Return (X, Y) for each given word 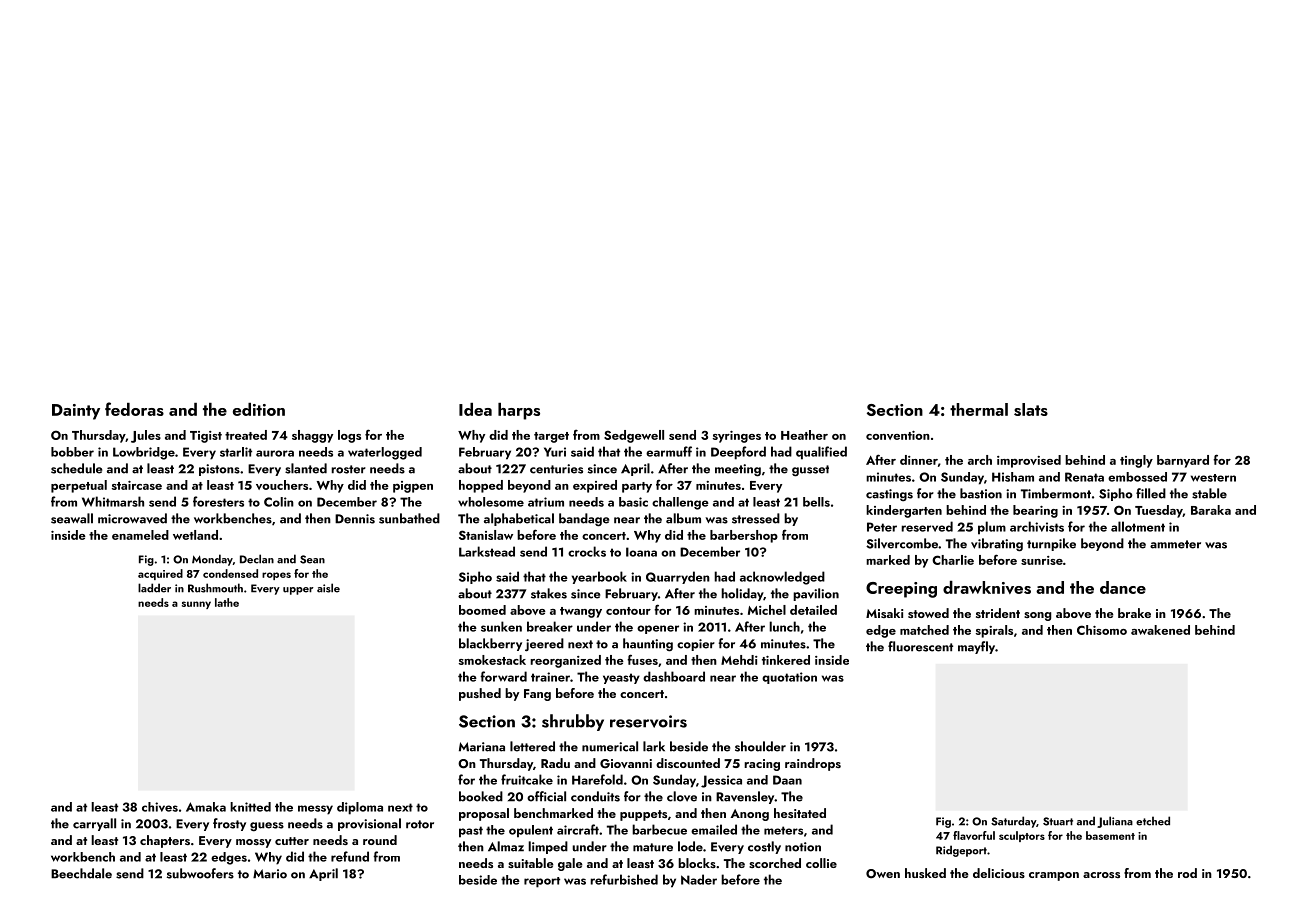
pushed (480, 694)
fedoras (134, 409)
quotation (789, 678)
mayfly (976, 647)
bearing (1035, 511)
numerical (610, 746)
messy (315, 810)
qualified (821, 453)
